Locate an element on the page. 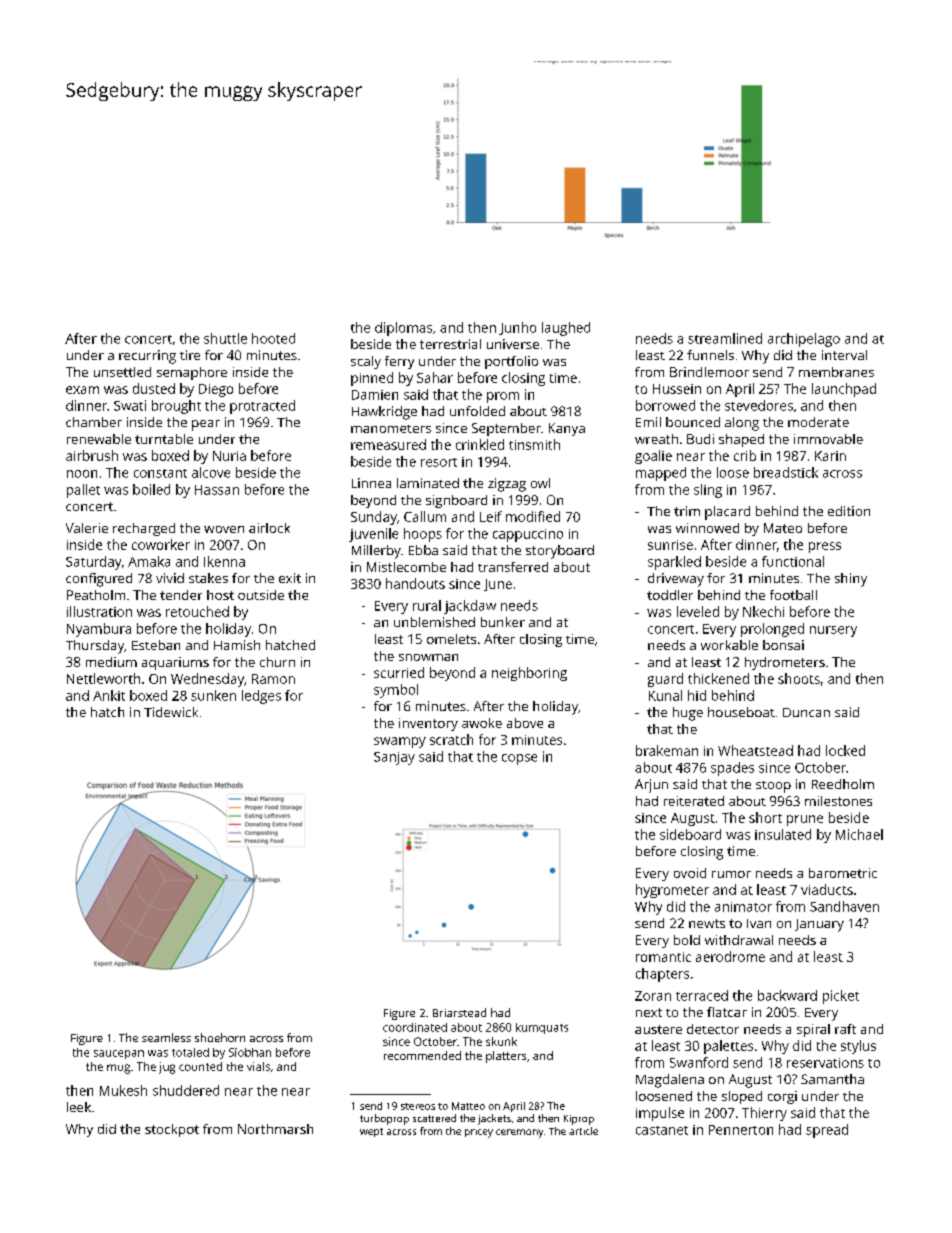 The width and height of the page is (952, 1233). Ramon is located at coordinates (273, 679).
